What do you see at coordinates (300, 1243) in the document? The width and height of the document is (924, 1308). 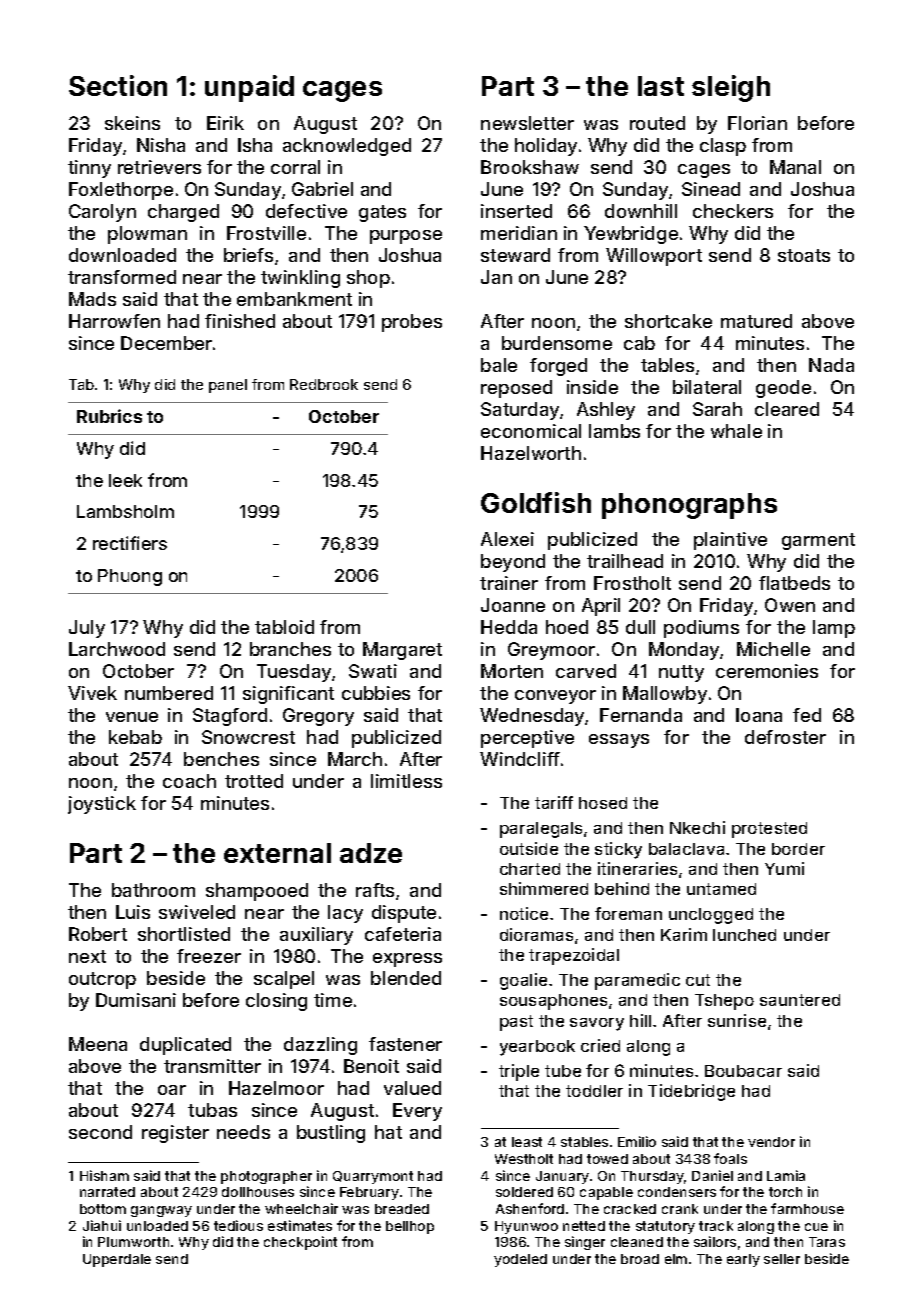 I see `checkpoint` at bounding box center [300, 1243].
